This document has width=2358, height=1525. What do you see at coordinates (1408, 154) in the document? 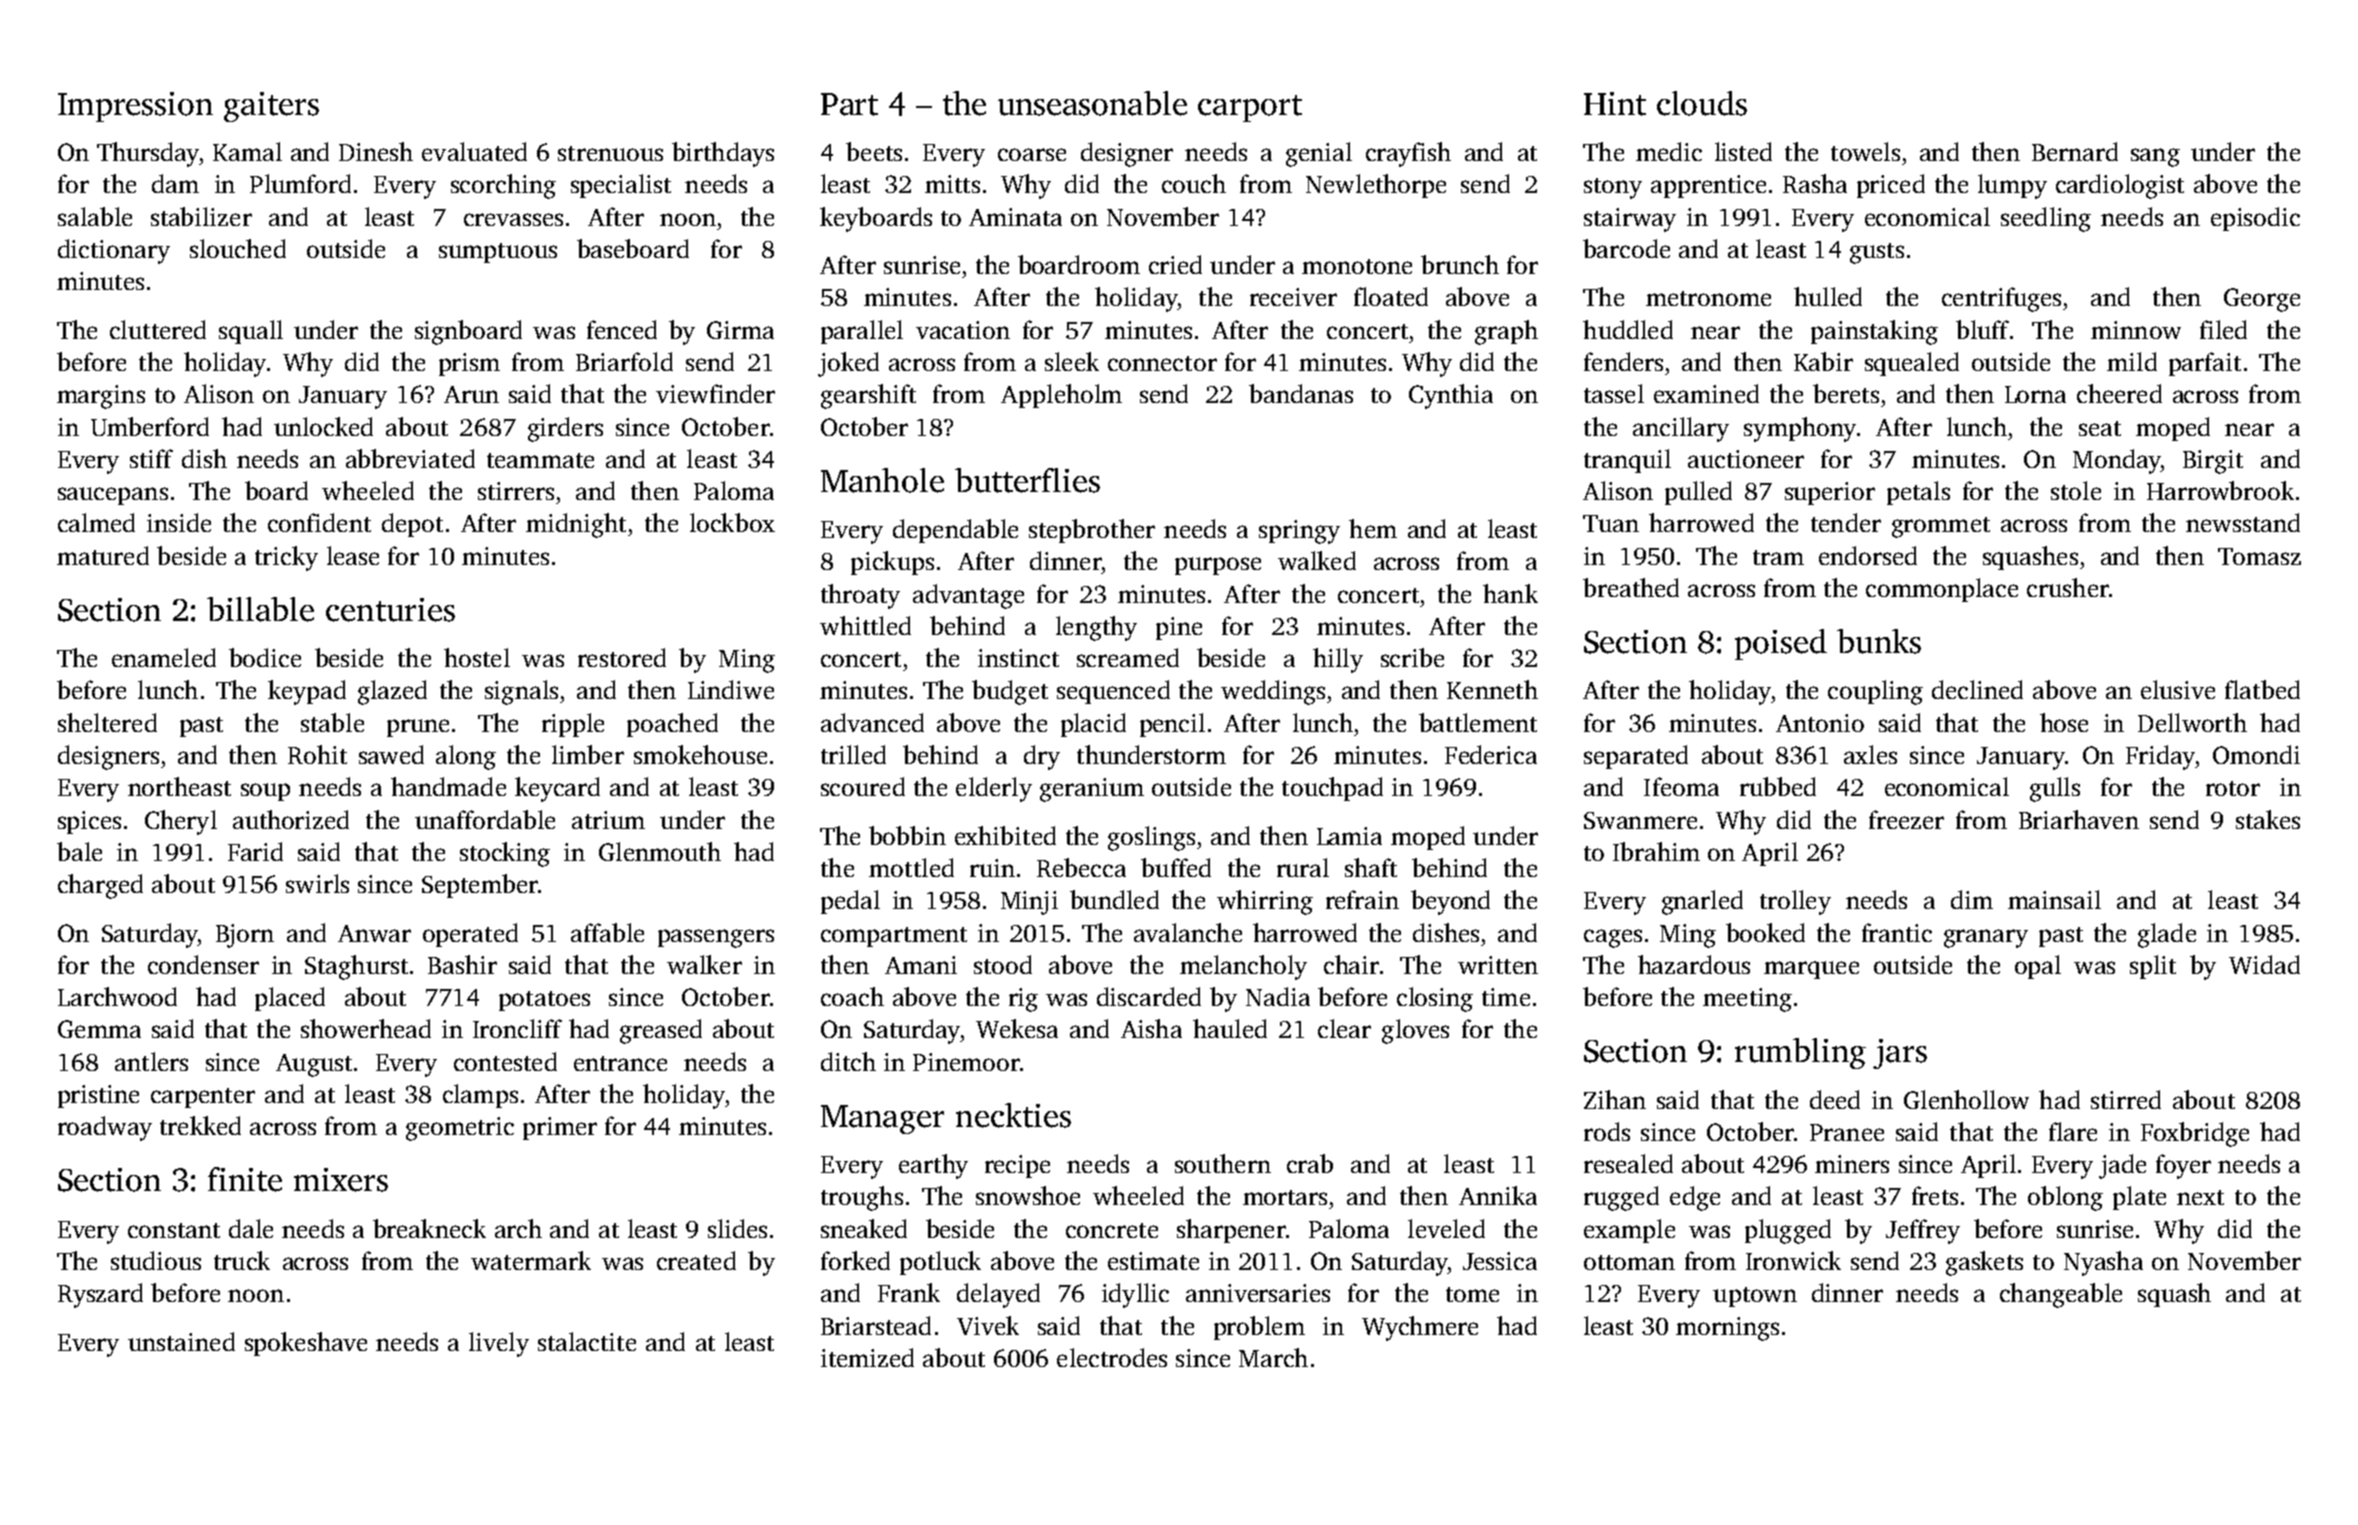
I see `crayfish` at bounding box center [1408, 154].
